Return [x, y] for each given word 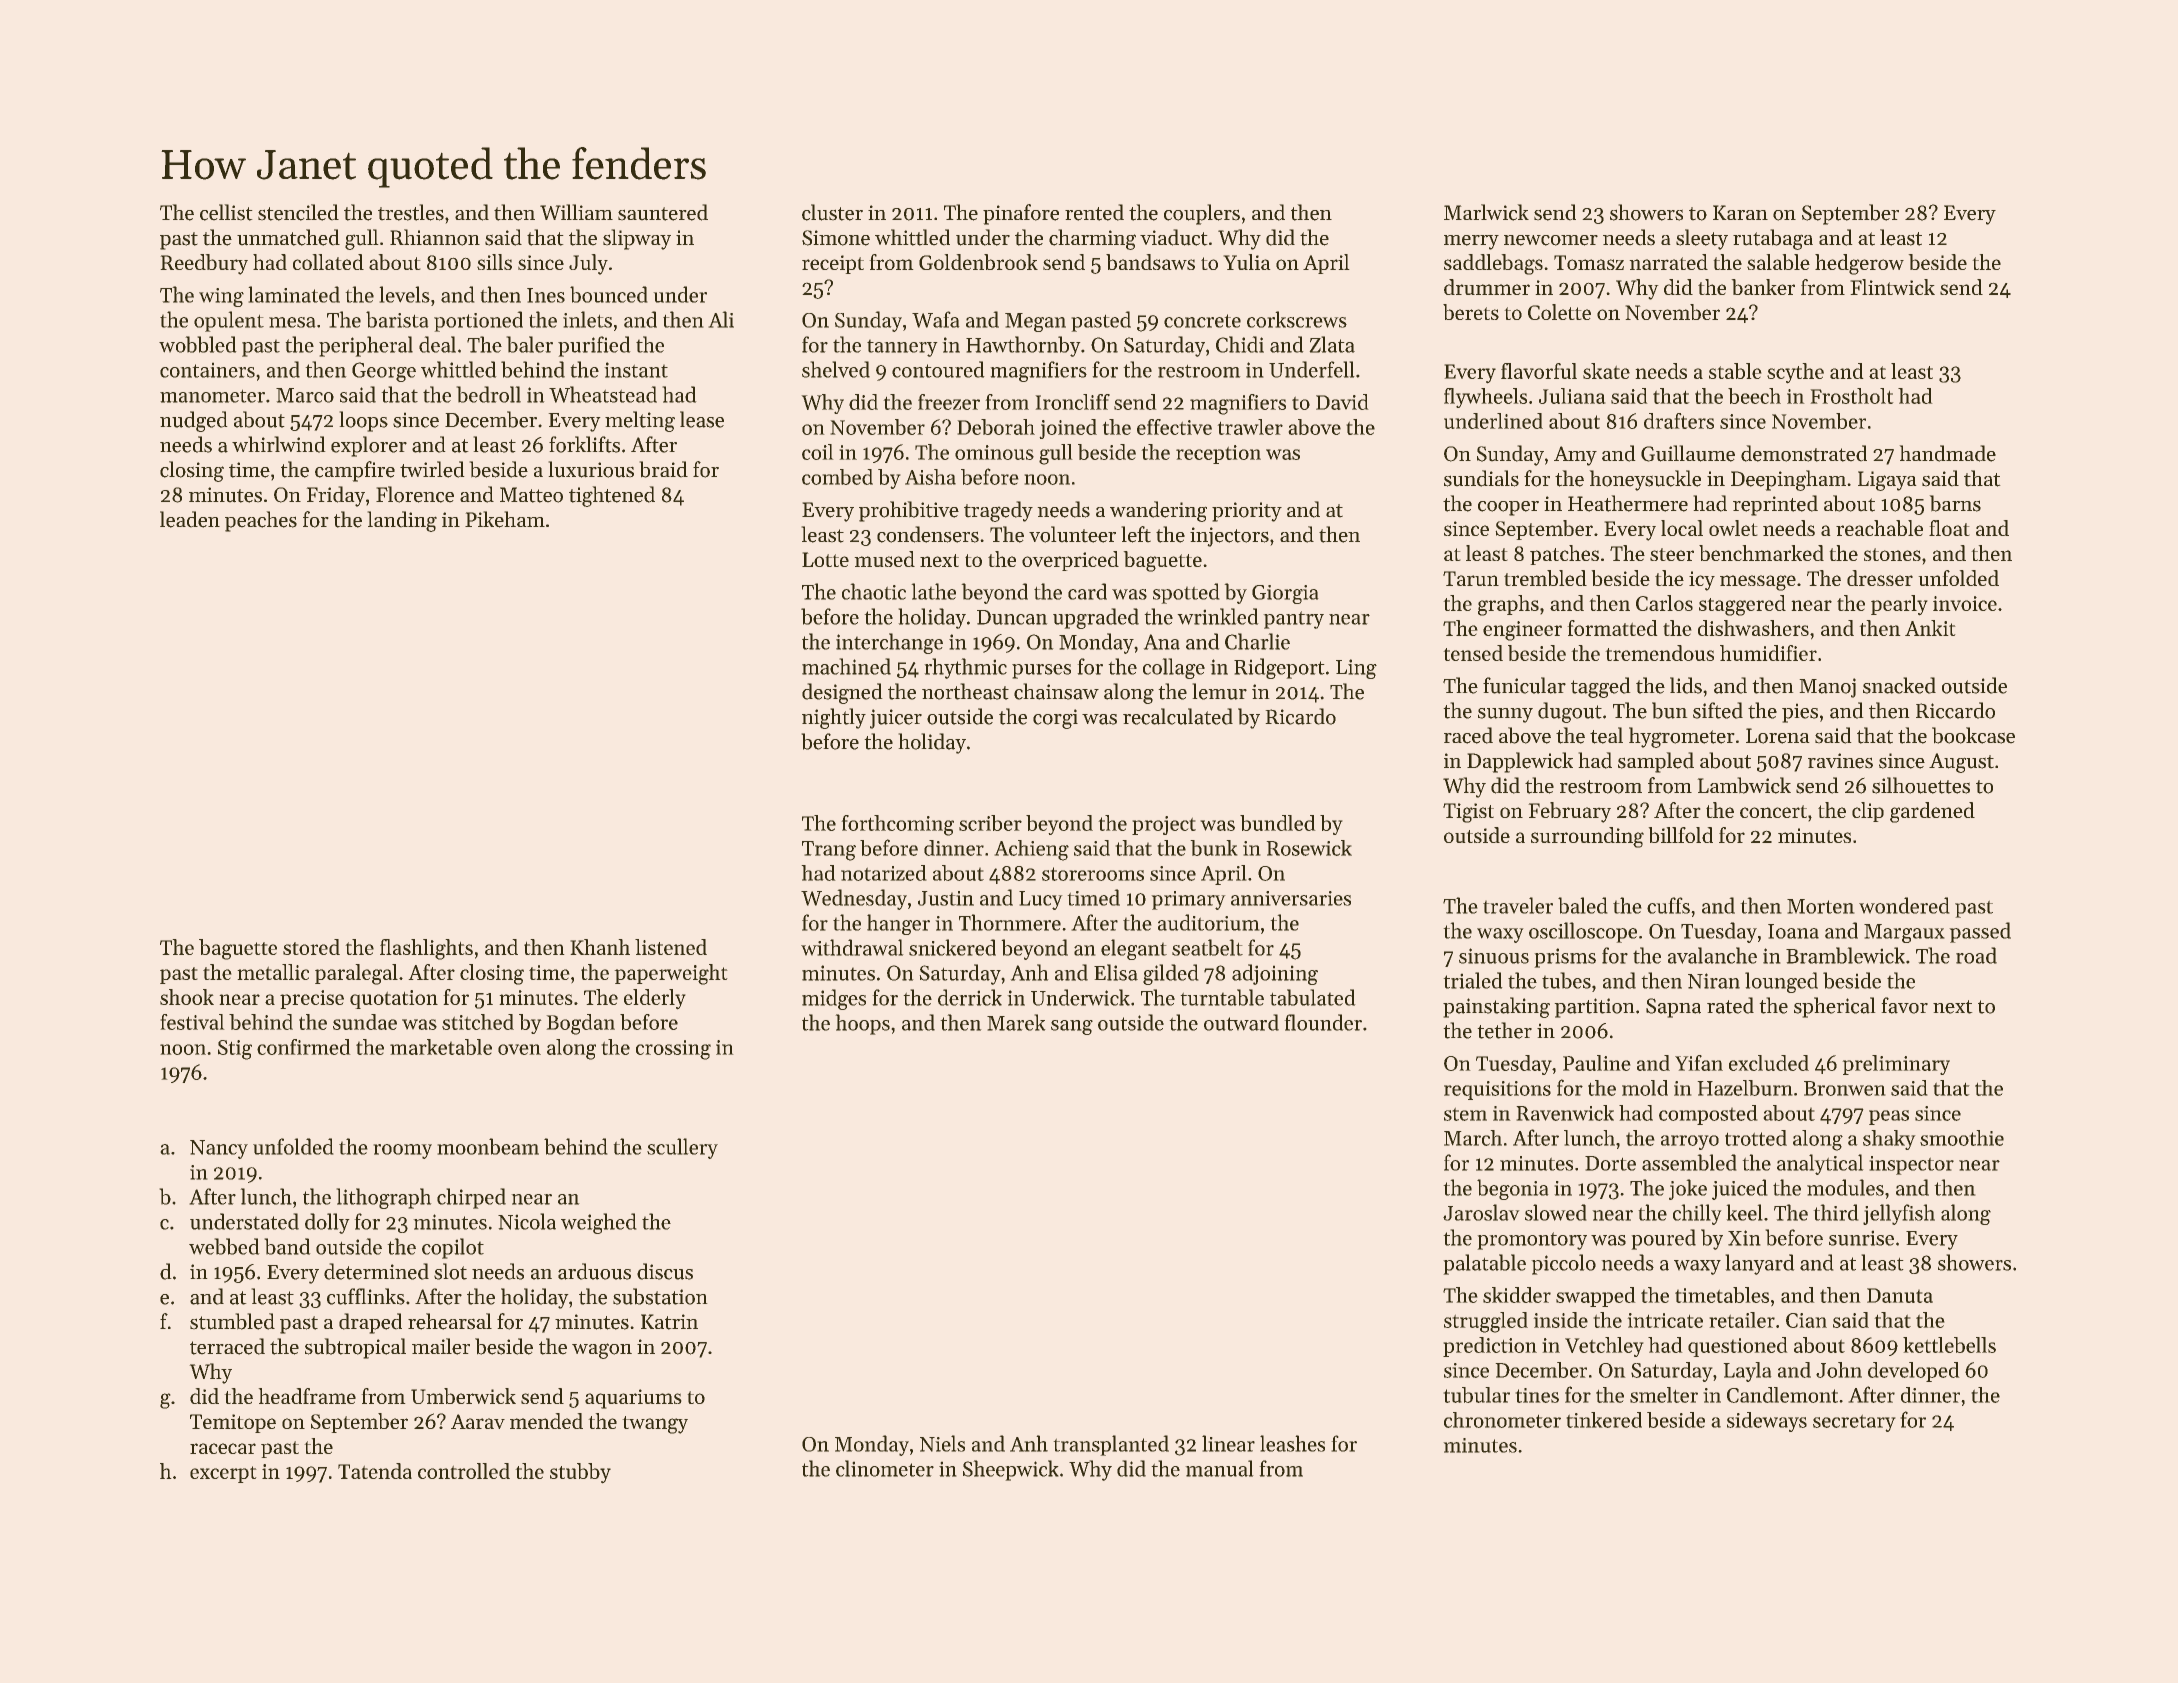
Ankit [1930, 628]
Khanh [600, 947]
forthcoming [897, 825]
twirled [432, 469]
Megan [1035, 322]
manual [1219, 1468]
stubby [580, 1473]
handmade [1947, 453]
